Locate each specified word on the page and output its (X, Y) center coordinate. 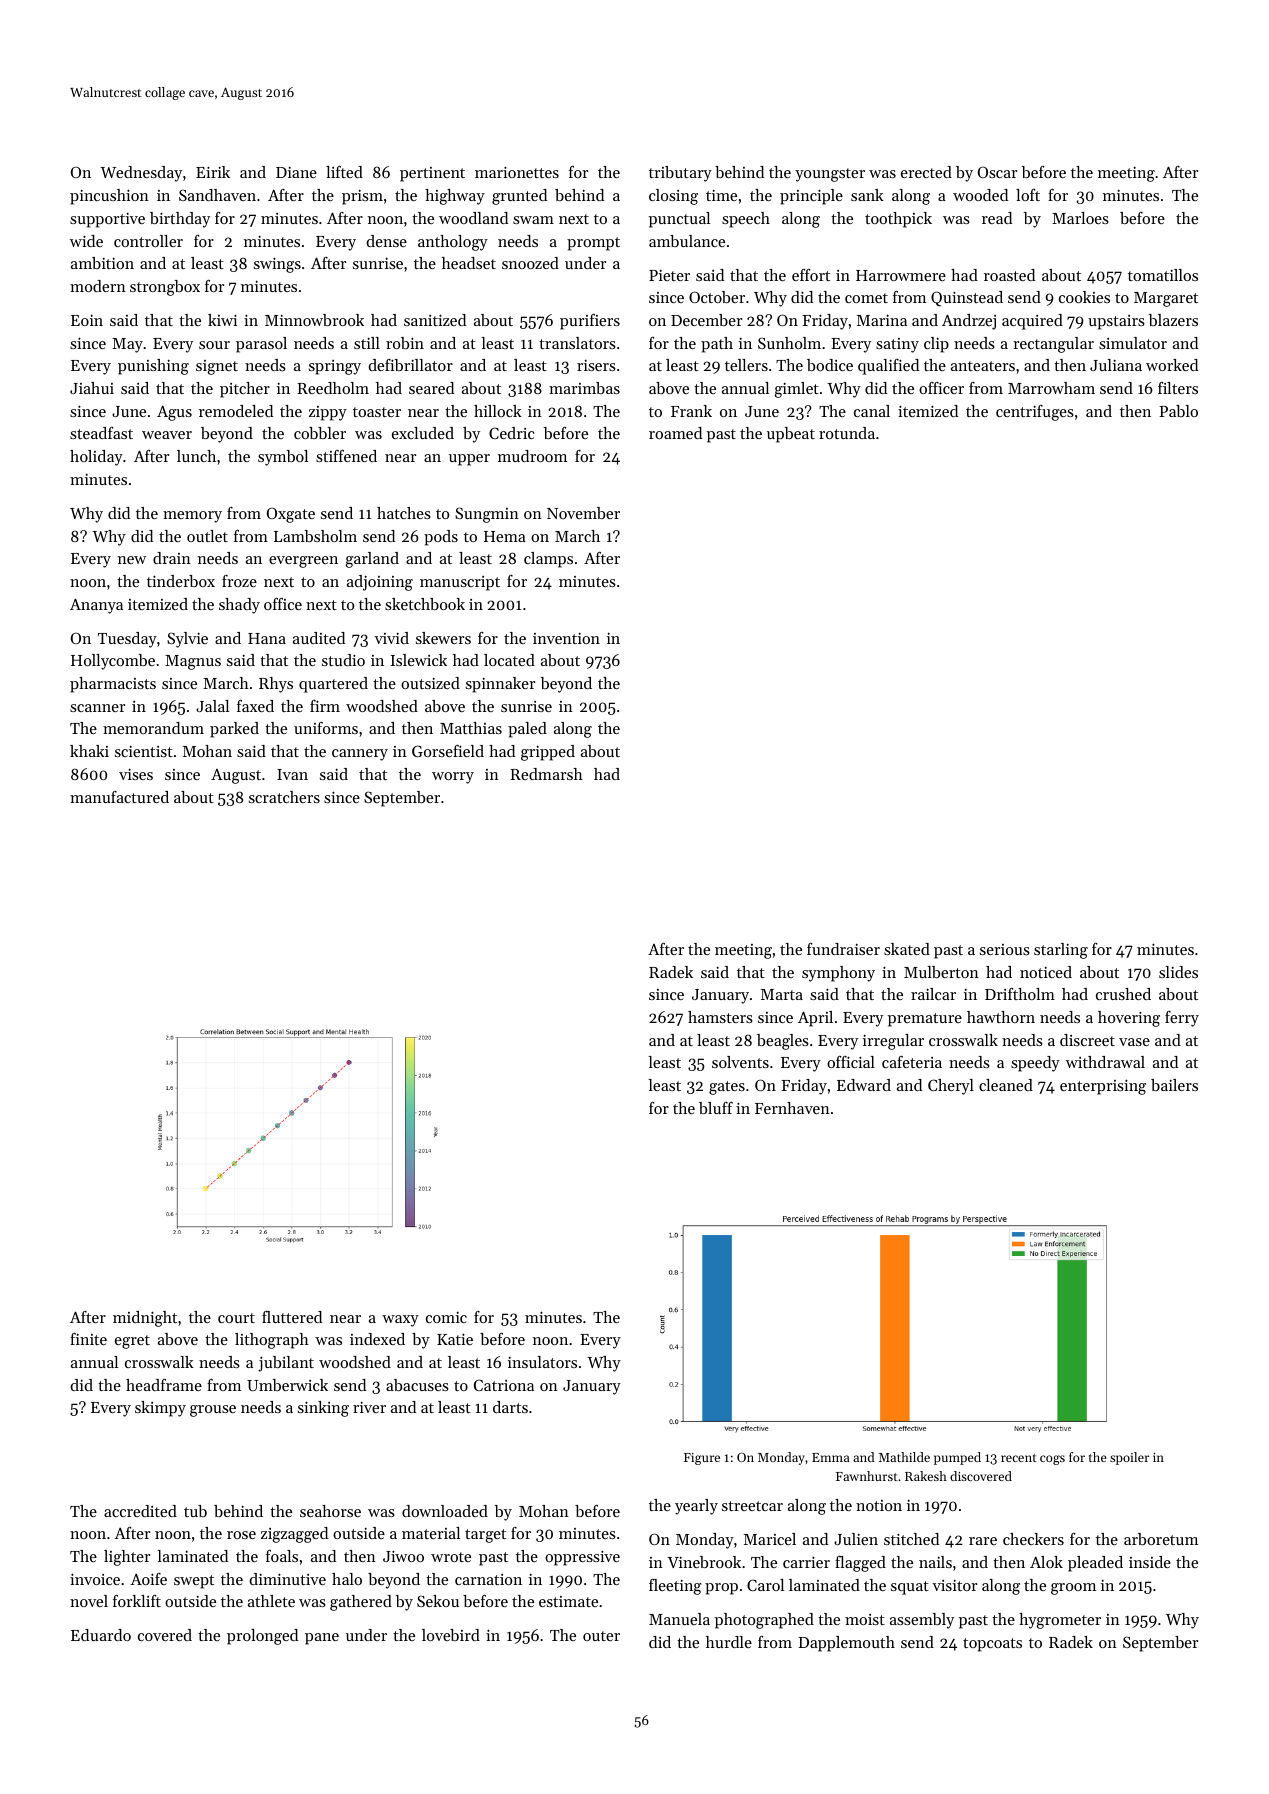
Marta (782, 994)
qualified (888, 367)
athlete (271, 1601)
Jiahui (92, 388)
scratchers (284, 797)
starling (1061, 951)
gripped (548, 753)
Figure (702, 1459)
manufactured (119, 797)
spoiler (1129, 1458)
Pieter (669, 275)
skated (907, 949)
